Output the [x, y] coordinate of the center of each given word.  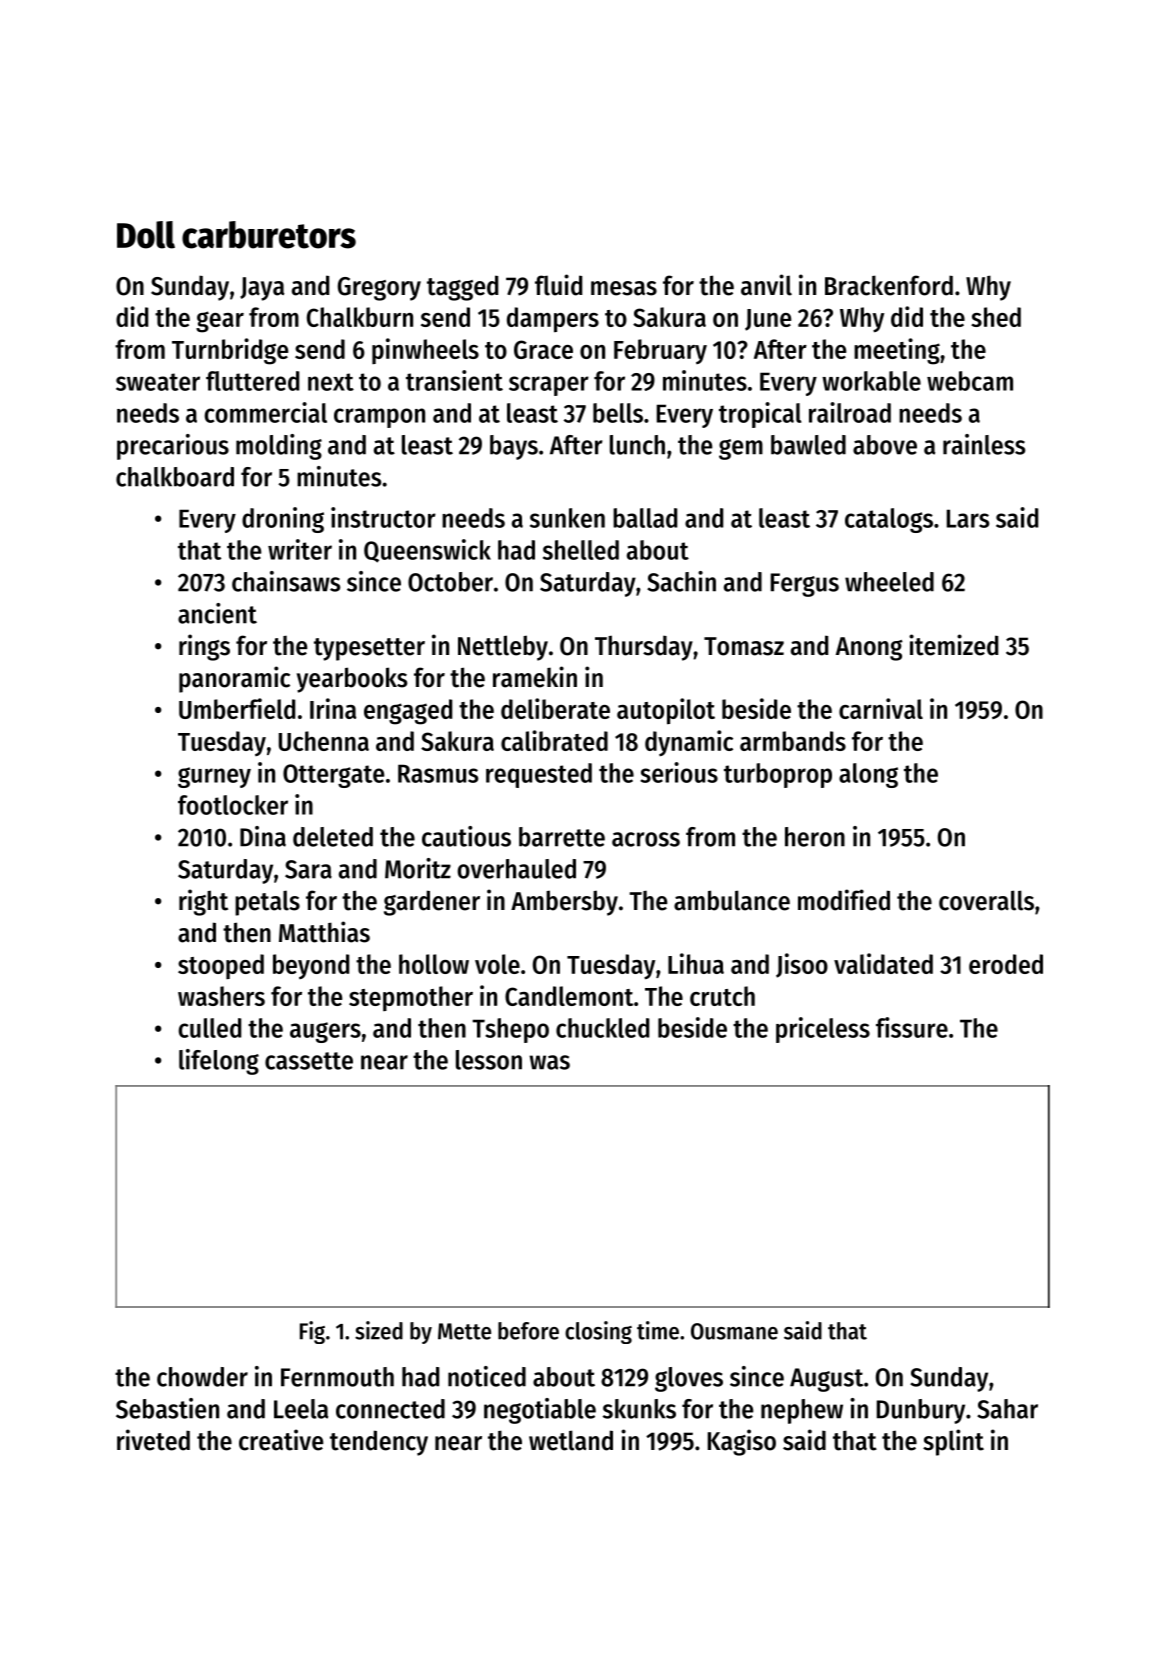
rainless [984, 444]
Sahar [1007, 1409]
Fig [312, 1332]
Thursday [644, 648]
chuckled [602, 1028]
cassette [309, 1061]
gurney [214, 777]
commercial [265, 412]
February [660, 351]
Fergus [805, 585]
